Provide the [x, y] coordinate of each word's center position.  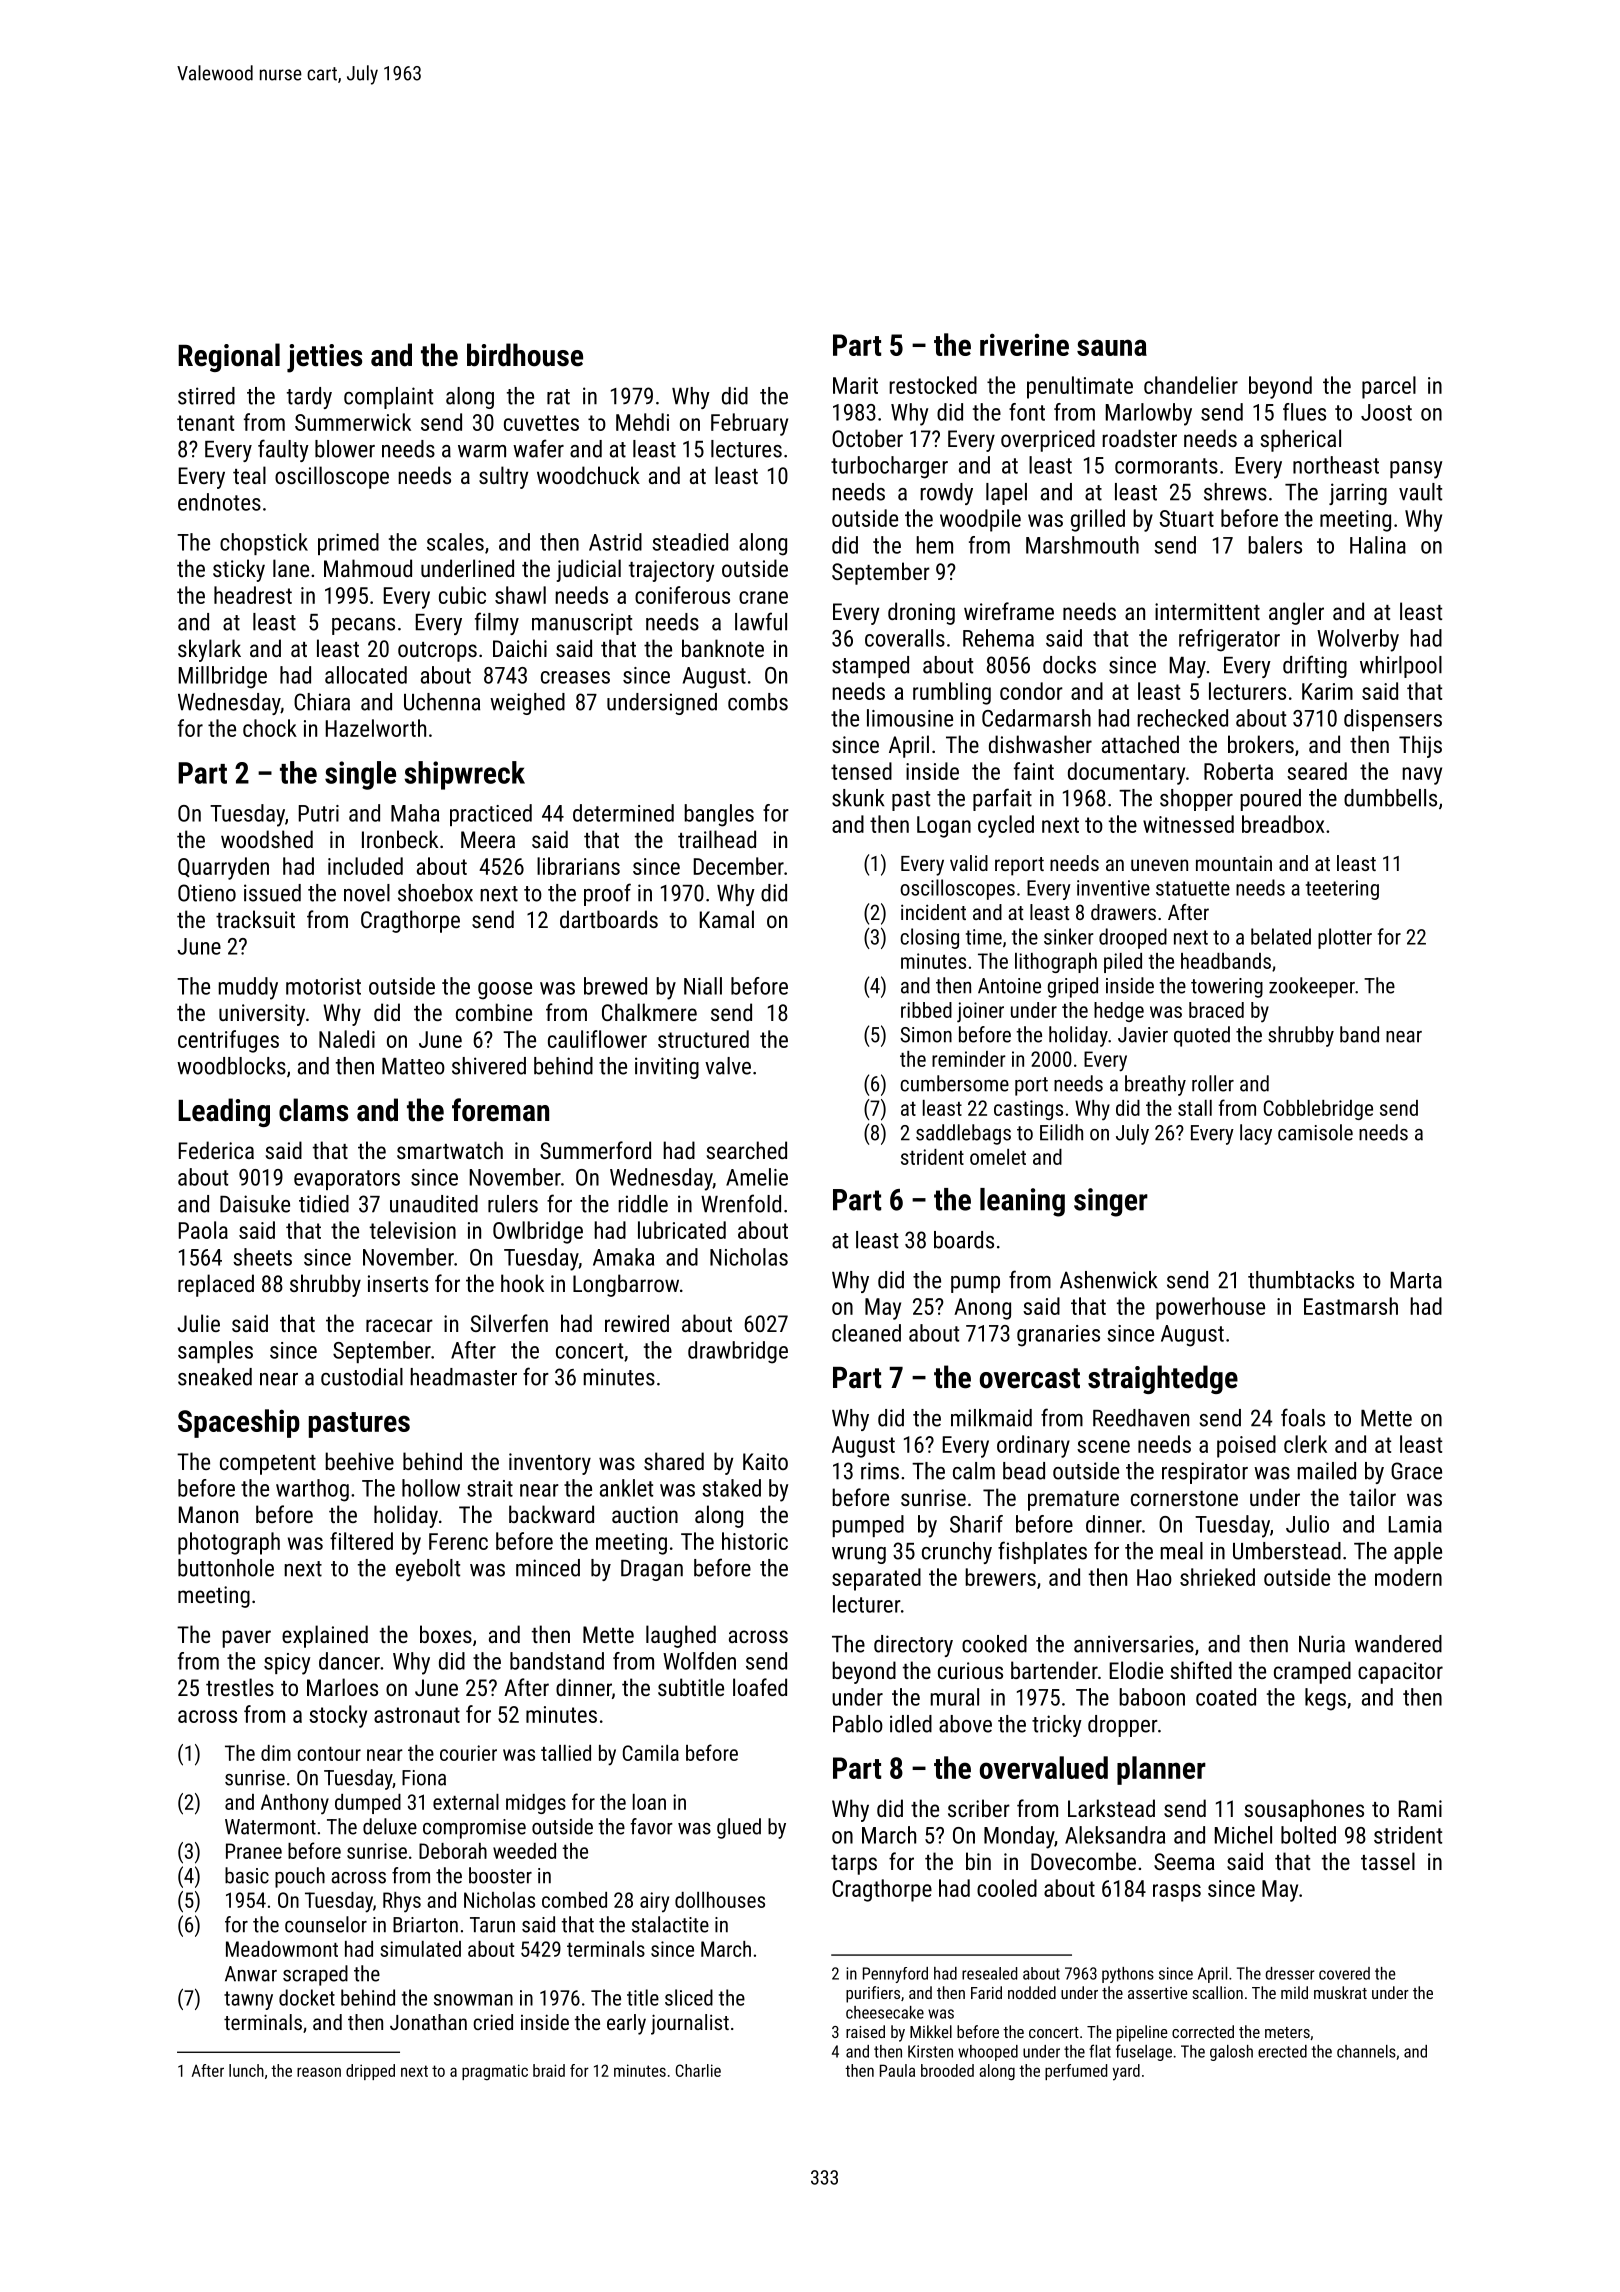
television [413, 1230]
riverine [1024, 345]
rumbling [952, 693]
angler [1296, 613]
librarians [578, 866]
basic [247, 1875]
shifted [1201, 1670]
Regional [229, 357]
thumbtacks [1301, 1280]
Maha [415, 813]
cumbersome [955, 1083]
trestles [240, 1687]
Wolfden [699, 1661]
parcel [1389, 387]
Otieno [207, 893]
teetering [1342, 890]
